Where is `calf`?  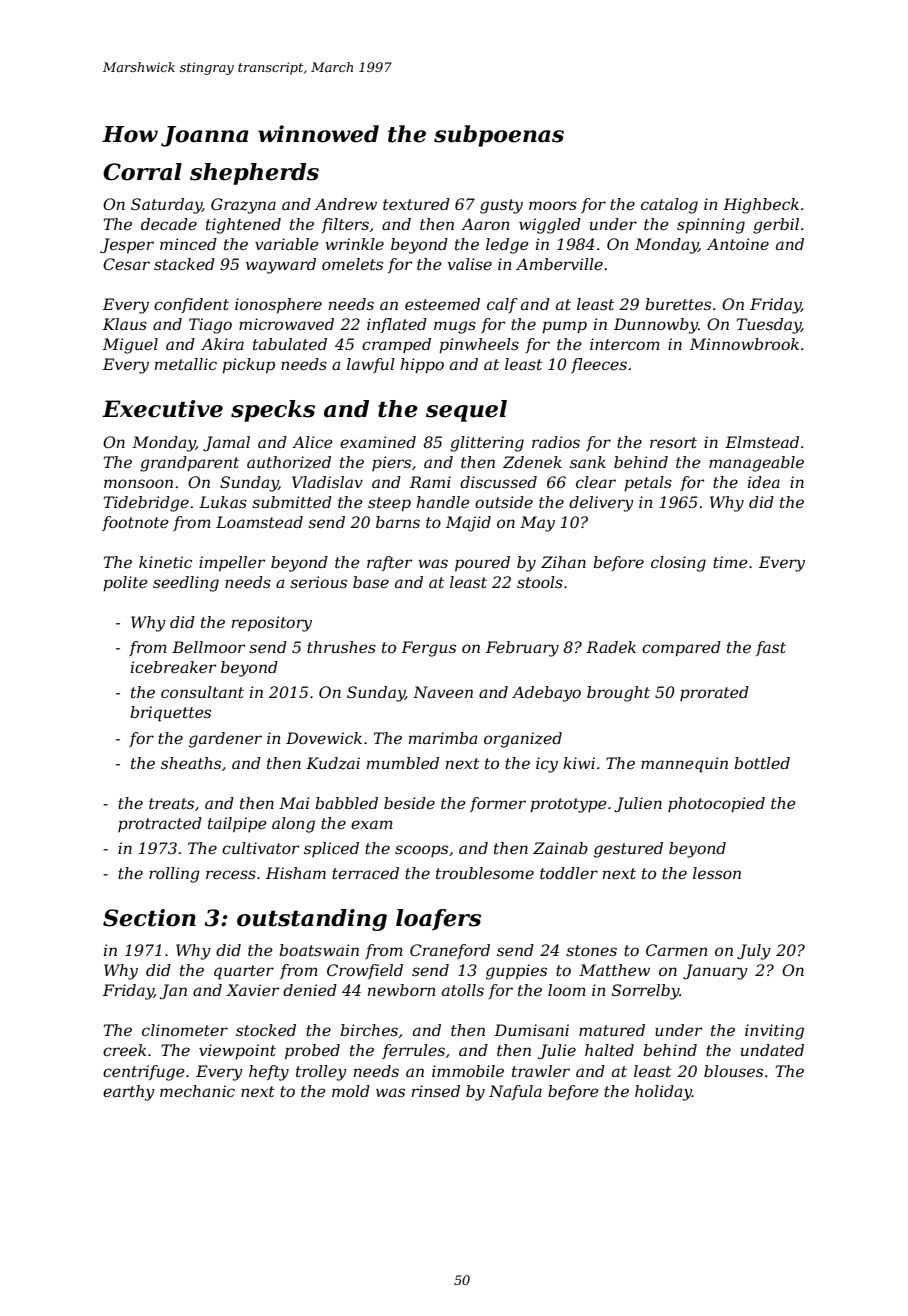 calf is located at coordinates (502, 305).
